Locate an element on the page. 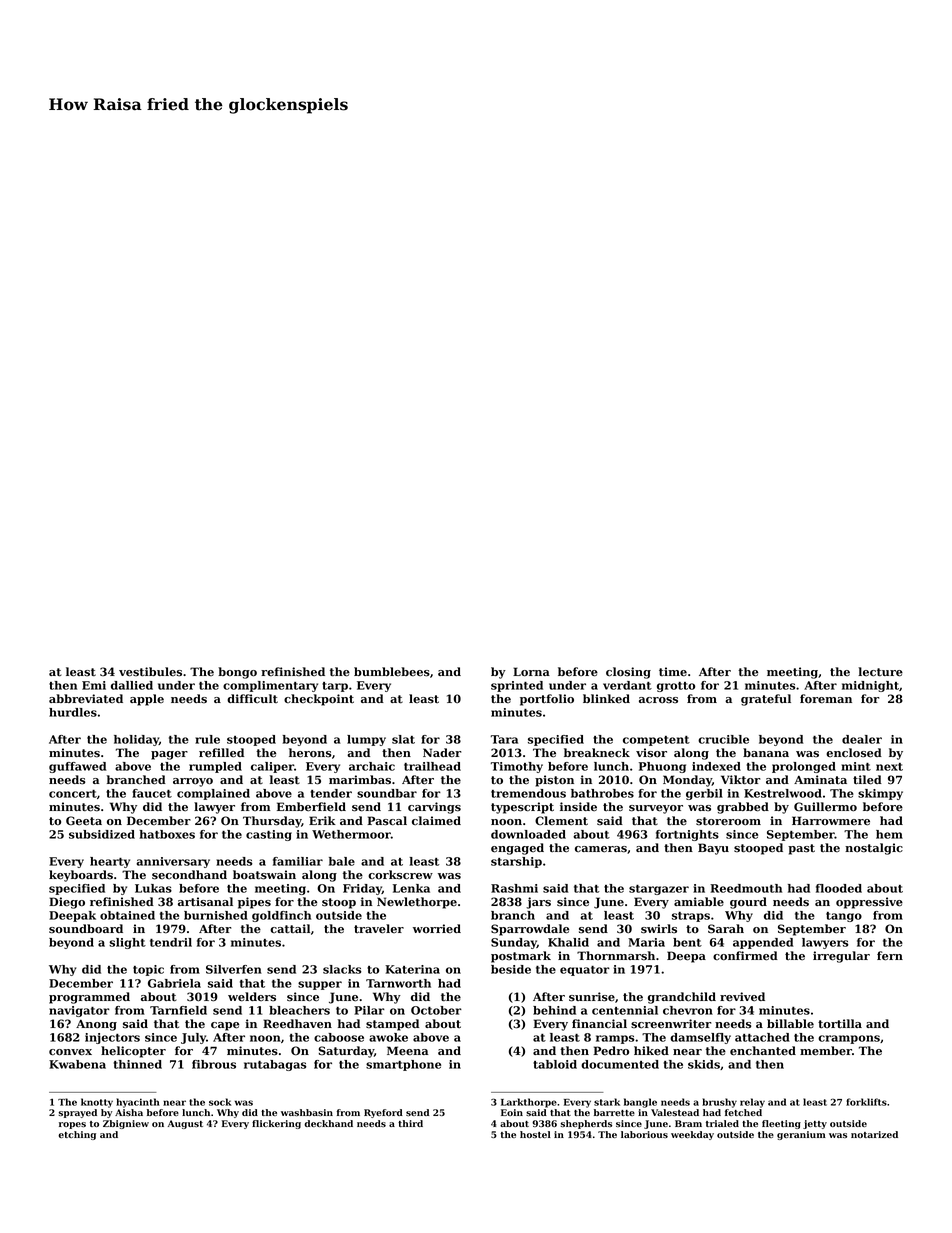 This document has height=1233, width=952. flooded is located at coordinates (839, 888).
